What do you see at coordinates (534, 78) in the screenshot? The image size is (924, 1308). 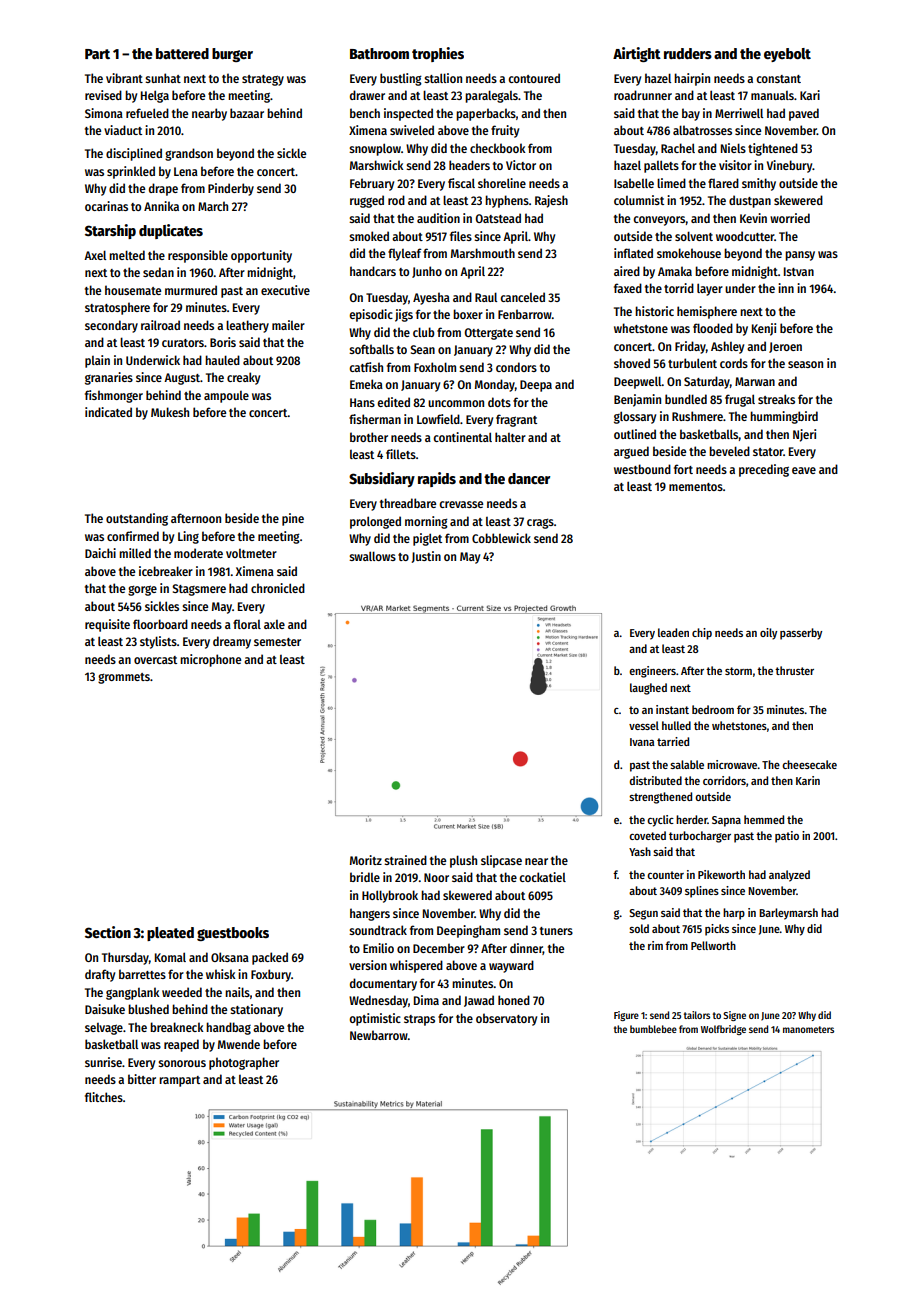 I see `contoured` at bounding box center [534, 78].
